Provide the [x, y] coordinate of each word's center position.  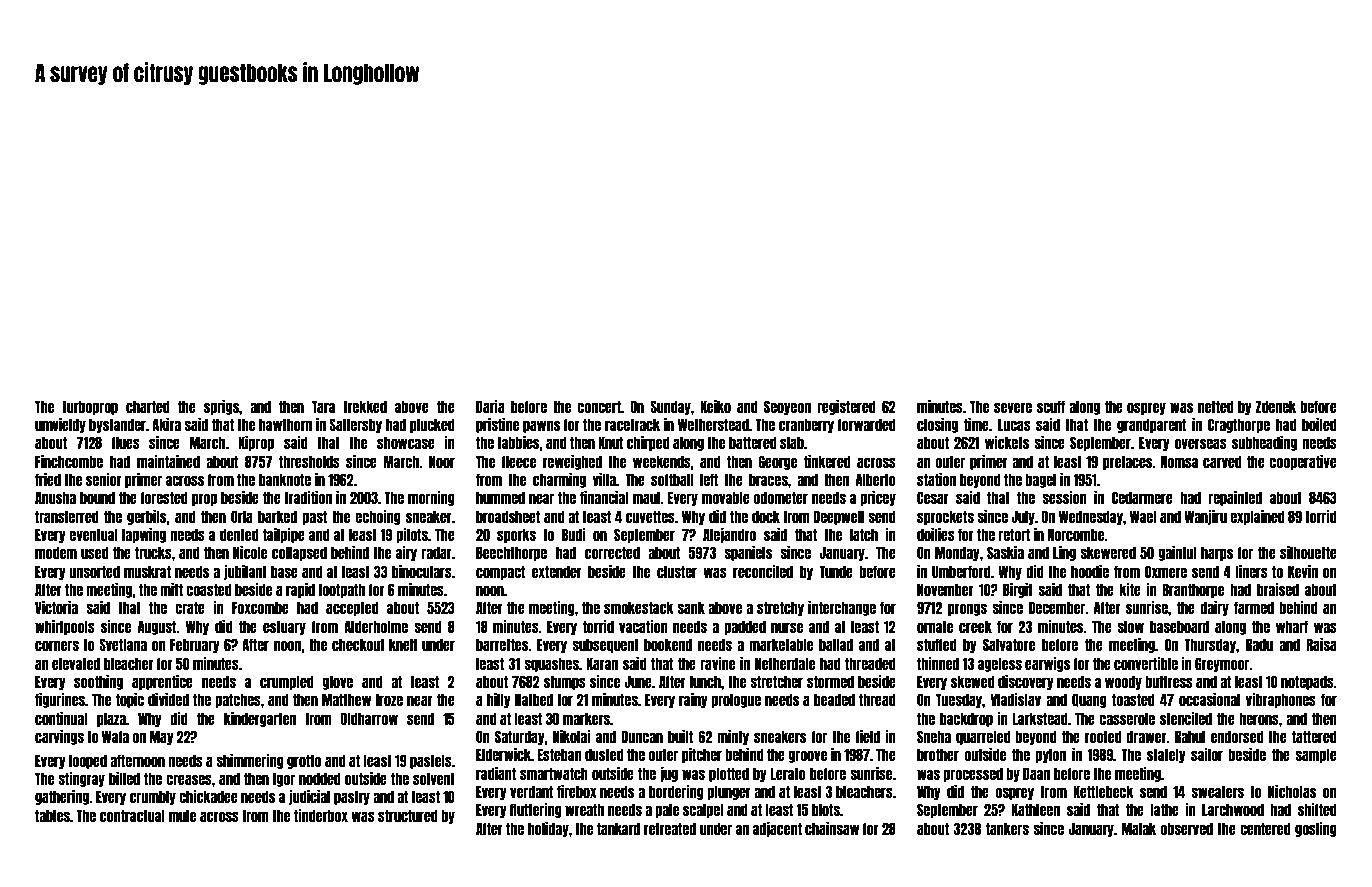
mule [182, 815]
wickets [1007, 442]
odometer [780, 497]
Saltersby [355, 425]
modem [56, 552]
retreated [670, 828]
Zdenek [1276, 406]
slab [792, 442]
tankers [1007, 828]
